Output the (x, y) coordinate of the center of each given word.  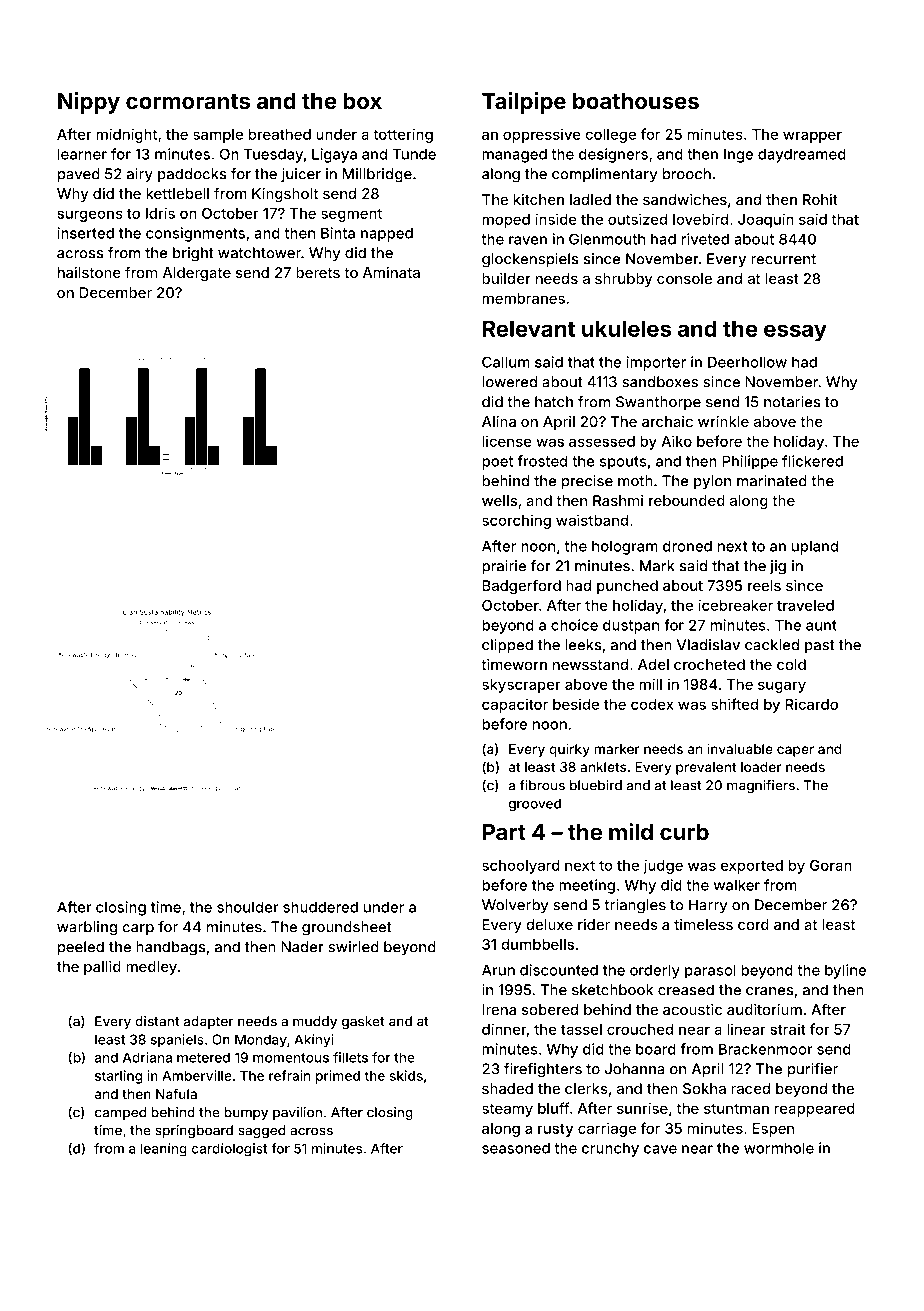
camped (120, 1113)
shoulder (248, 907)
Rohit (820, 199)
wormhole (779, 1148)
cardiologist (229, 1150)
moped (506, 221)
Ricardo (811, 704)
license (507, 441)
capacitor (515, 705)
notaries (792, 402)
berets (318, 272)
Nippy (89, 103)
